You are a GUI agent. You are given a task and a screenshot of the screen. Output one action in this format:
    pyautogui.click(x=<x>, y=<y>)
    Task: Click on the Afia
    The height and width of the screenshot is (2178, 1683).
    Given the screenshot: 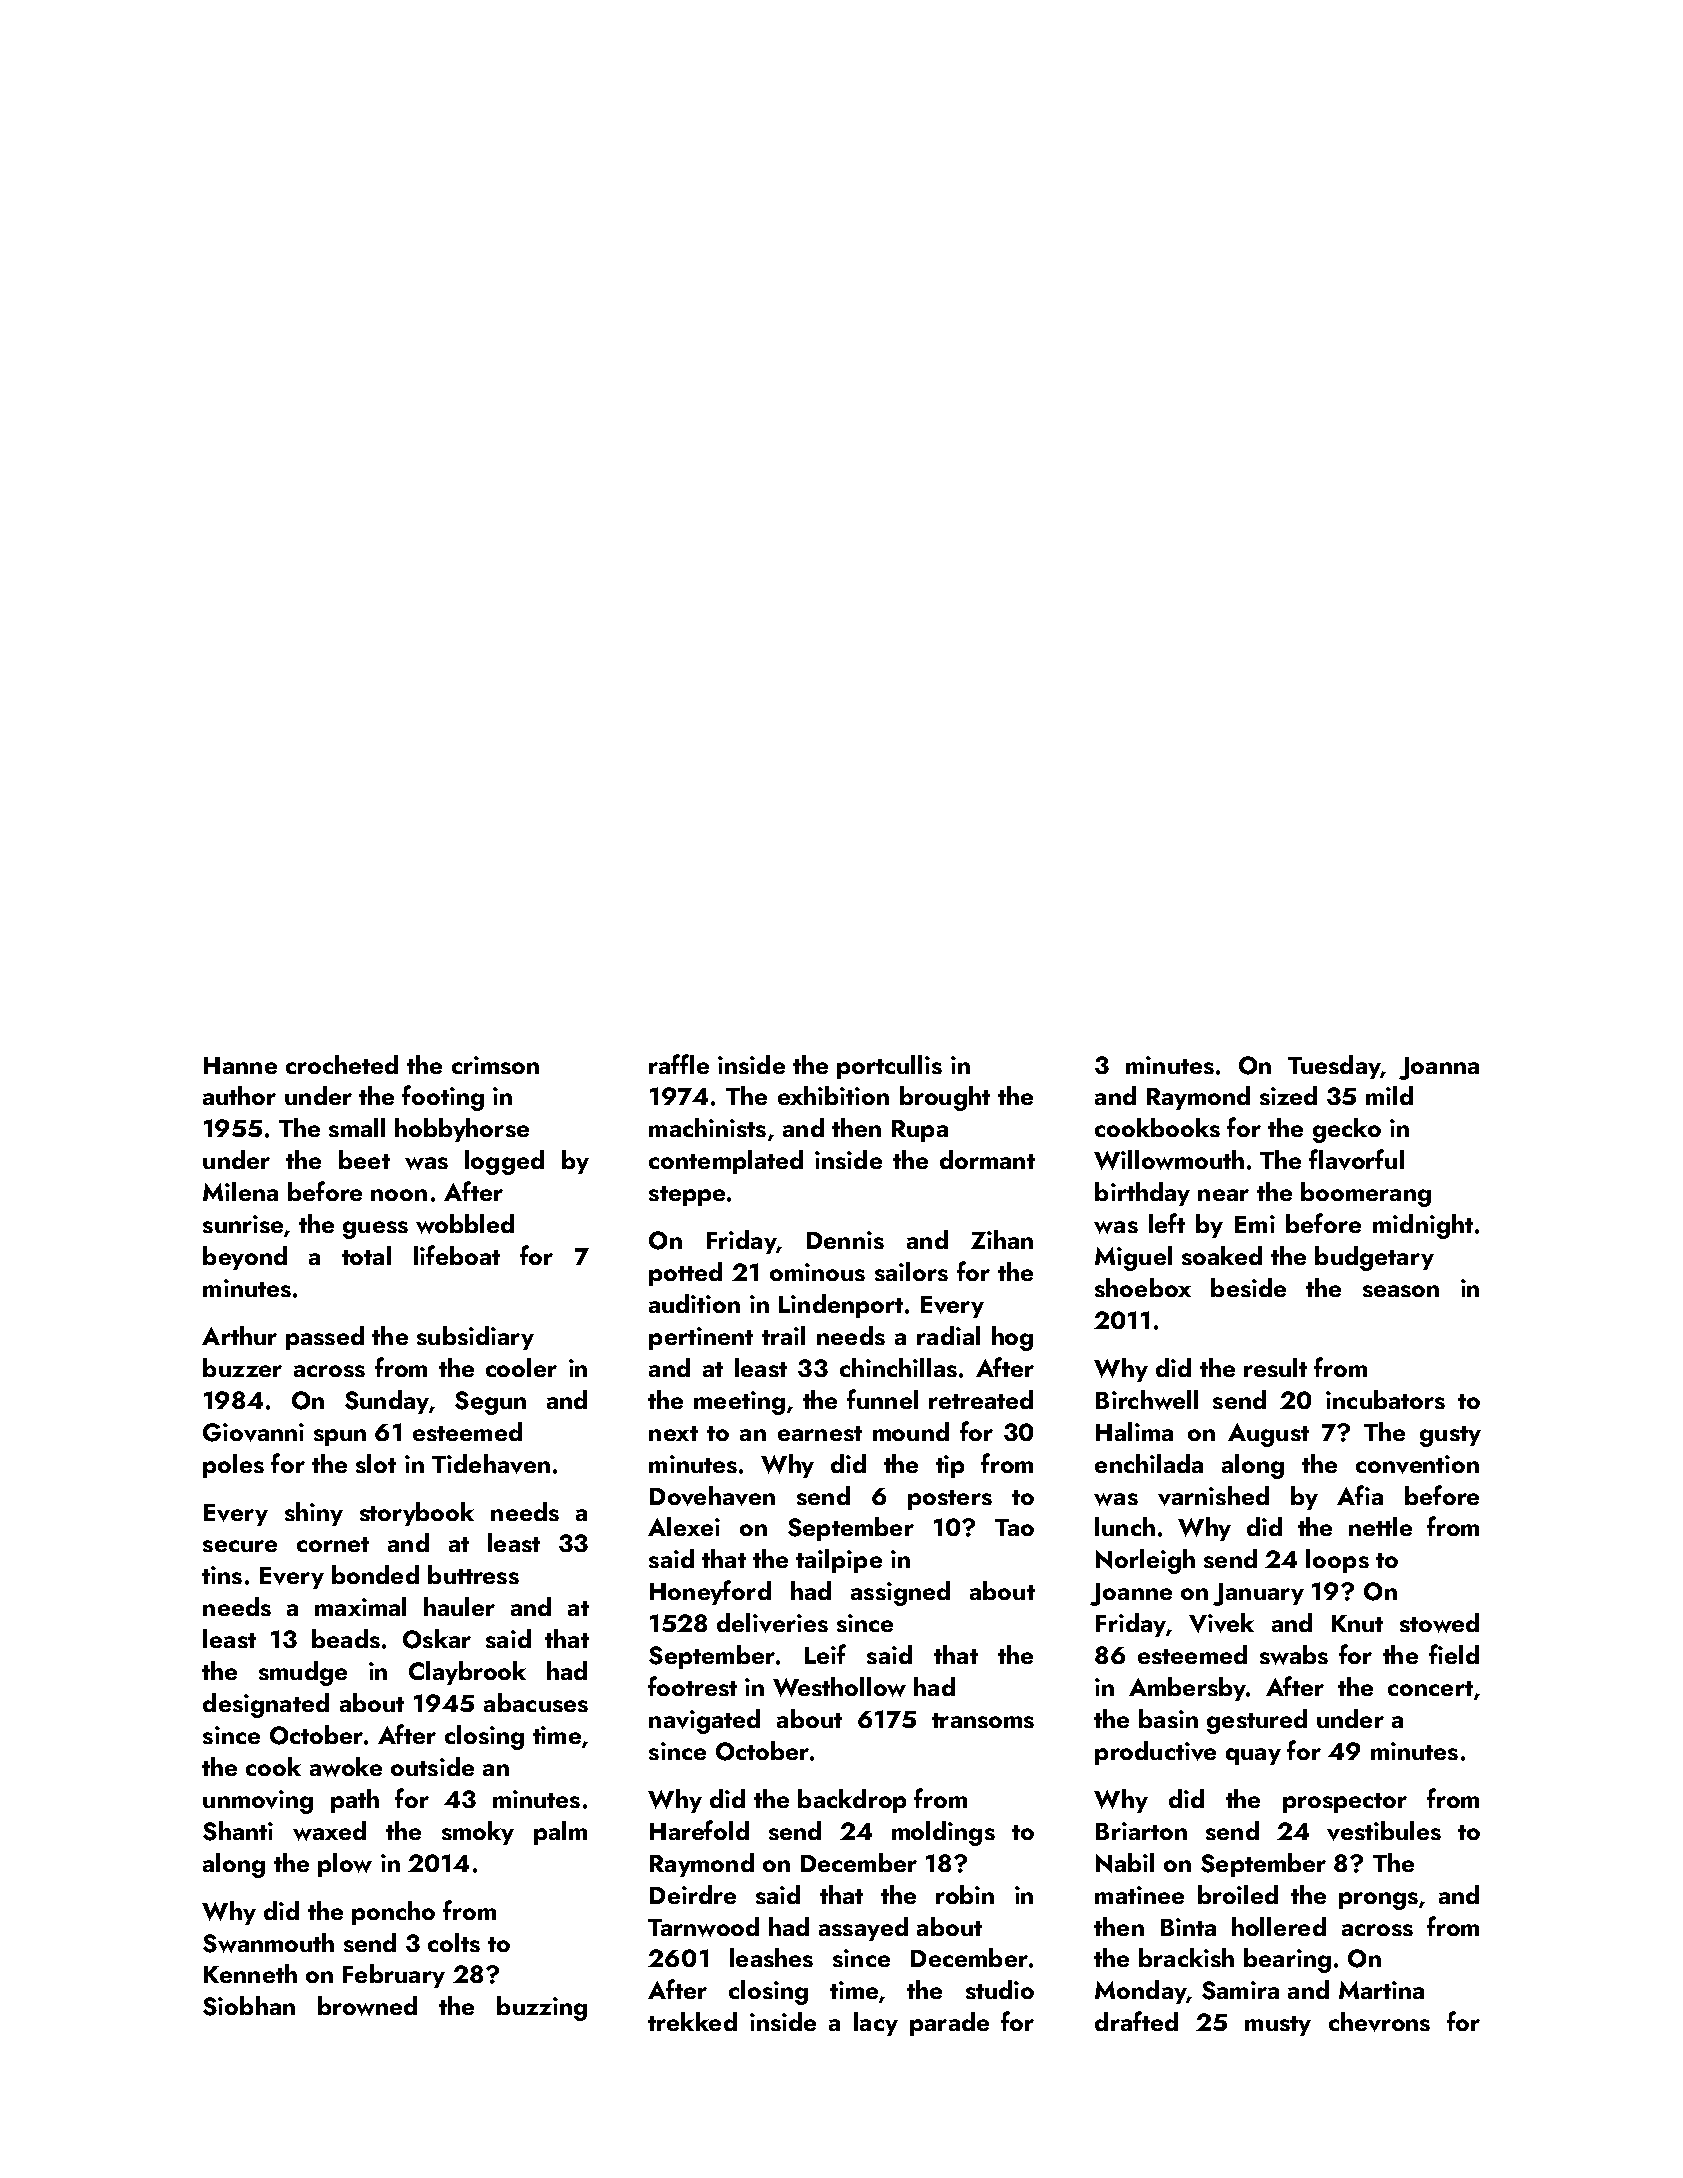 What is the action you would take?
    pyautogui.click(x=1360, y=1495)
